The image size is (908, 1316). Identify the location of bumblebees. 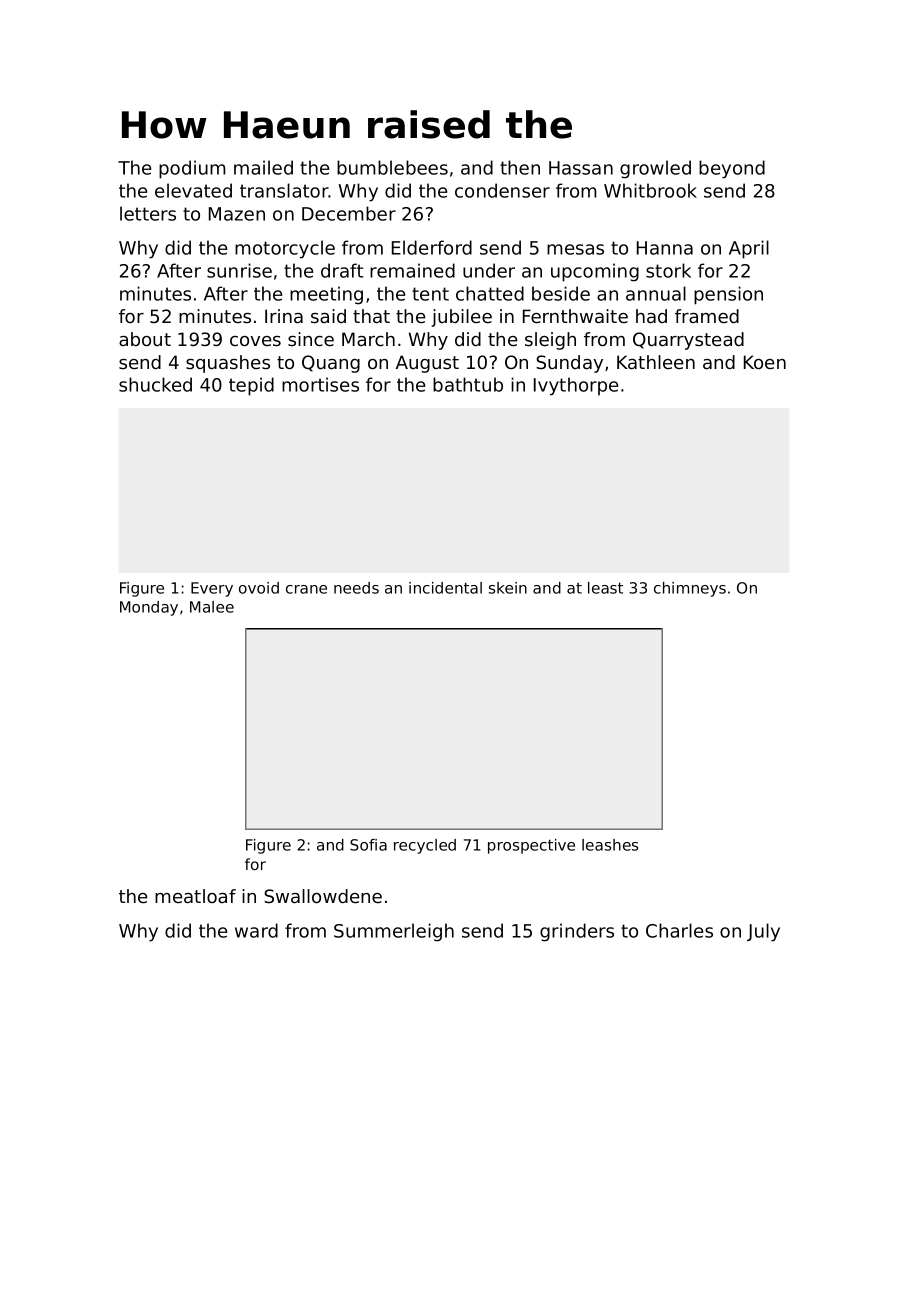
(392, 167).
